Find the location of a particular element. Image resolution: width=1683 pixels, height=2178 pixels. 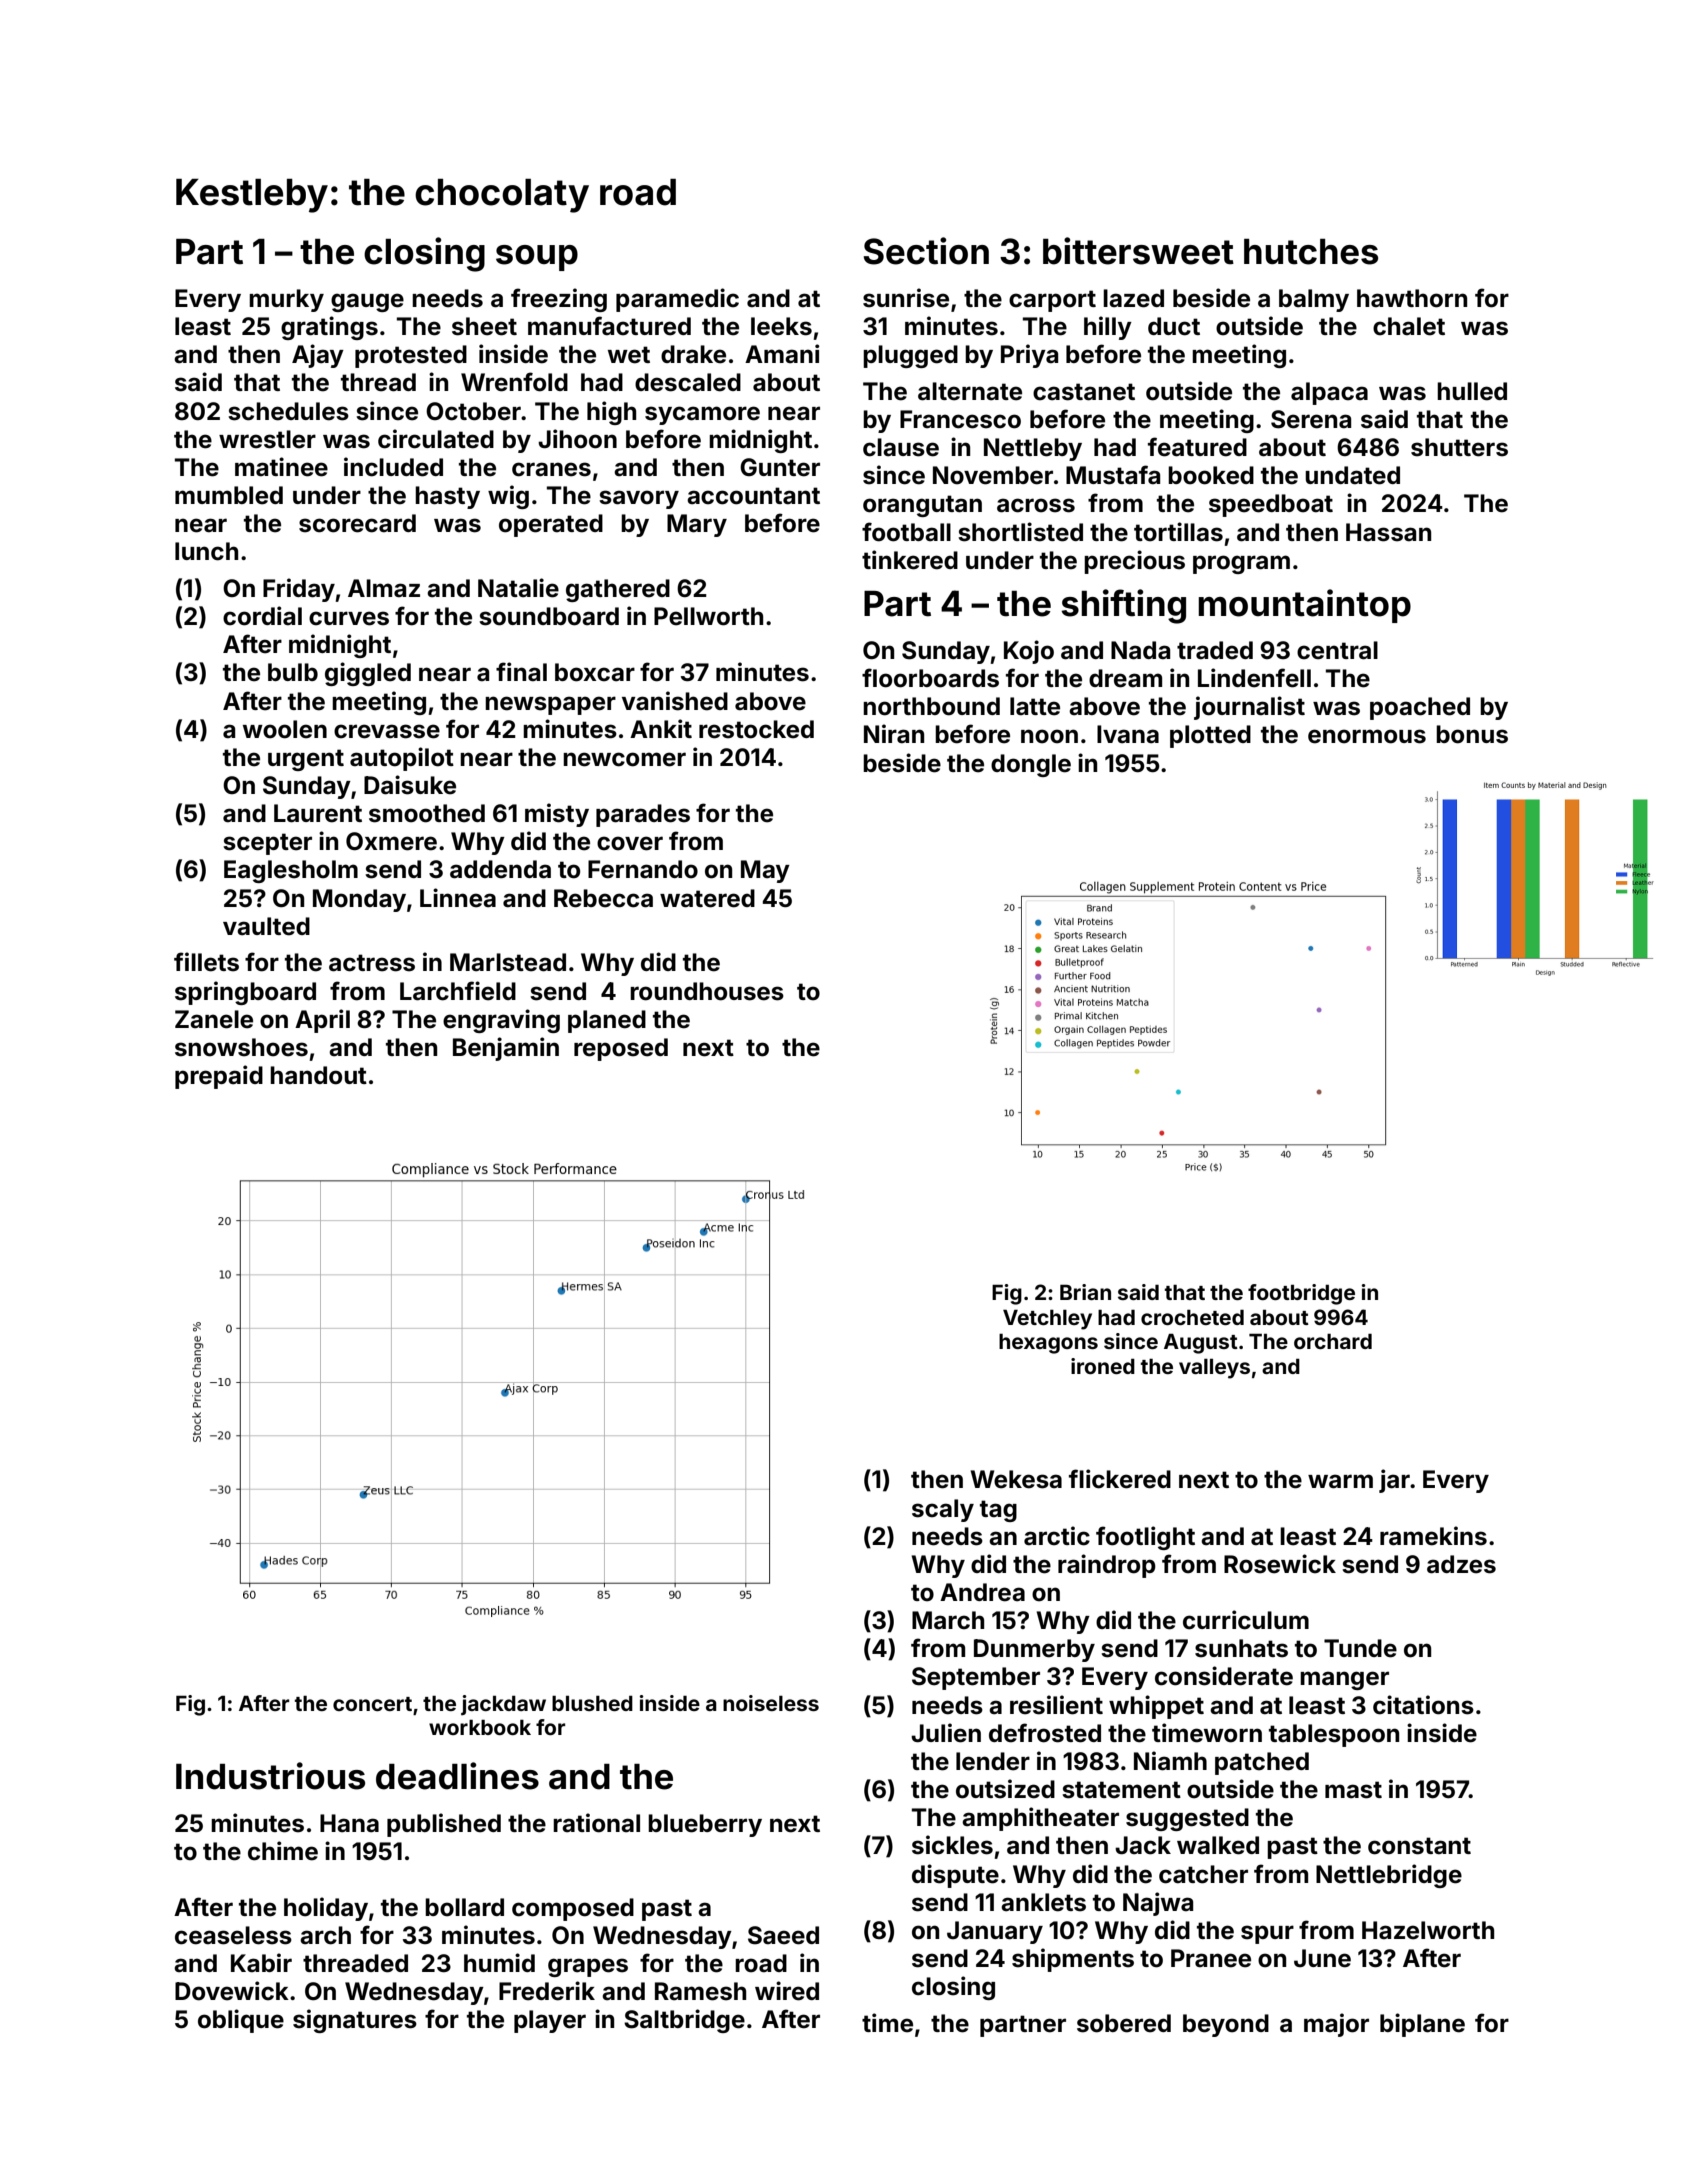

adzes is located at coordinates (1461, 1564).
